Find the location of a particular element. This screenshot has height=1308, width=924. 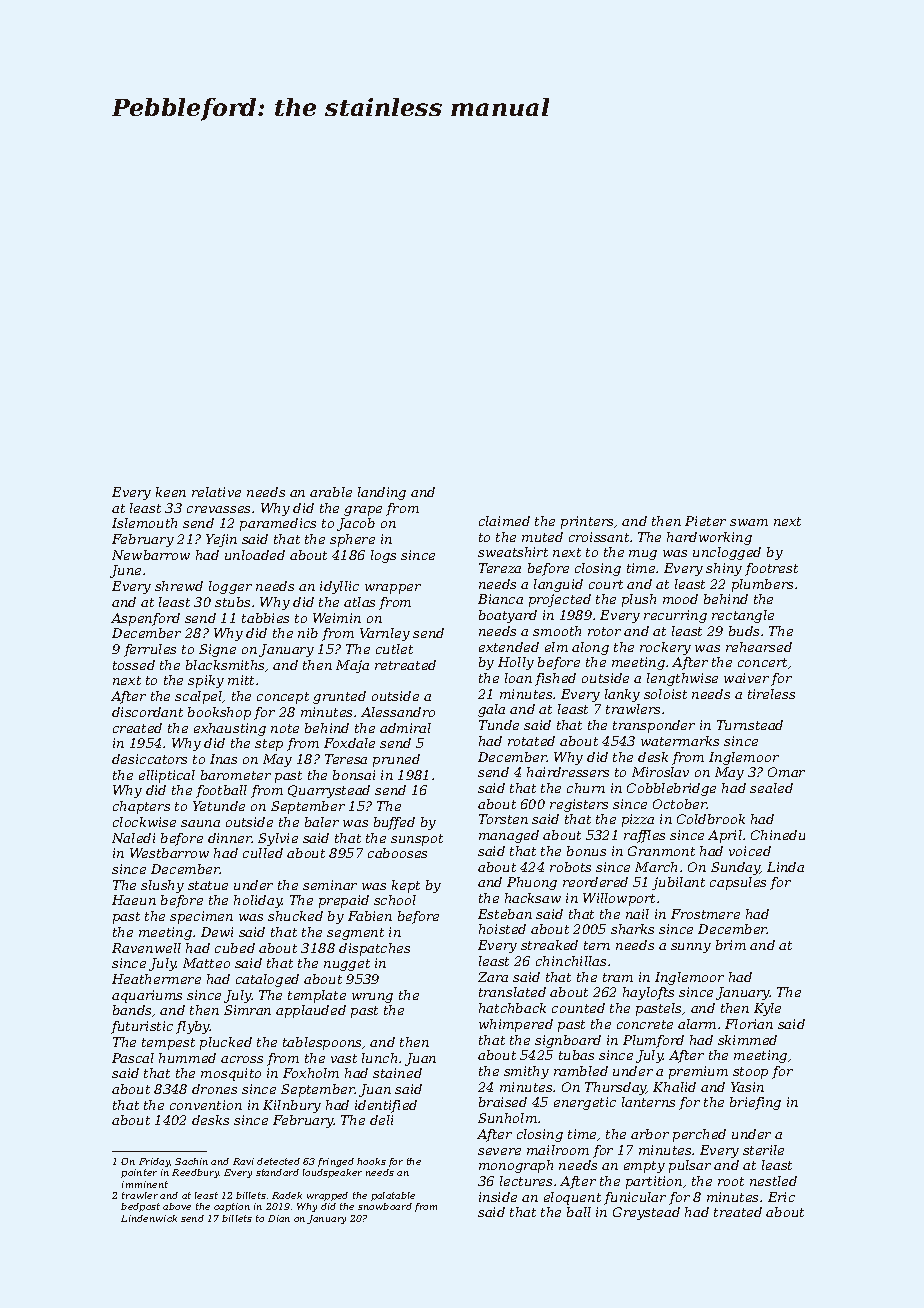

bedpost is located at coordinates (140, 1207).
